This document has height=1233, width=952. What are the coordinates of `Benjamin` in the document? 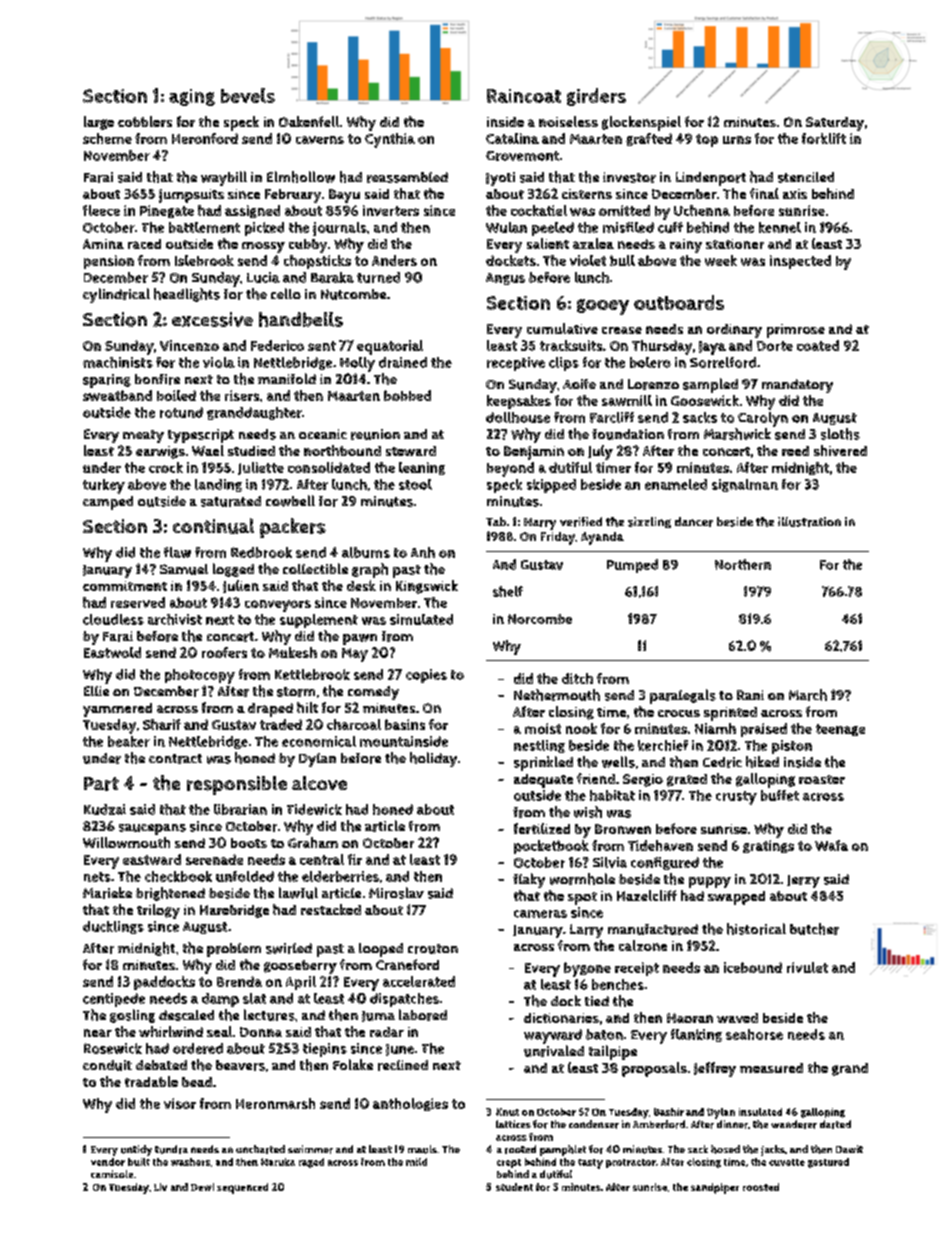 It's located at (534, 453).
